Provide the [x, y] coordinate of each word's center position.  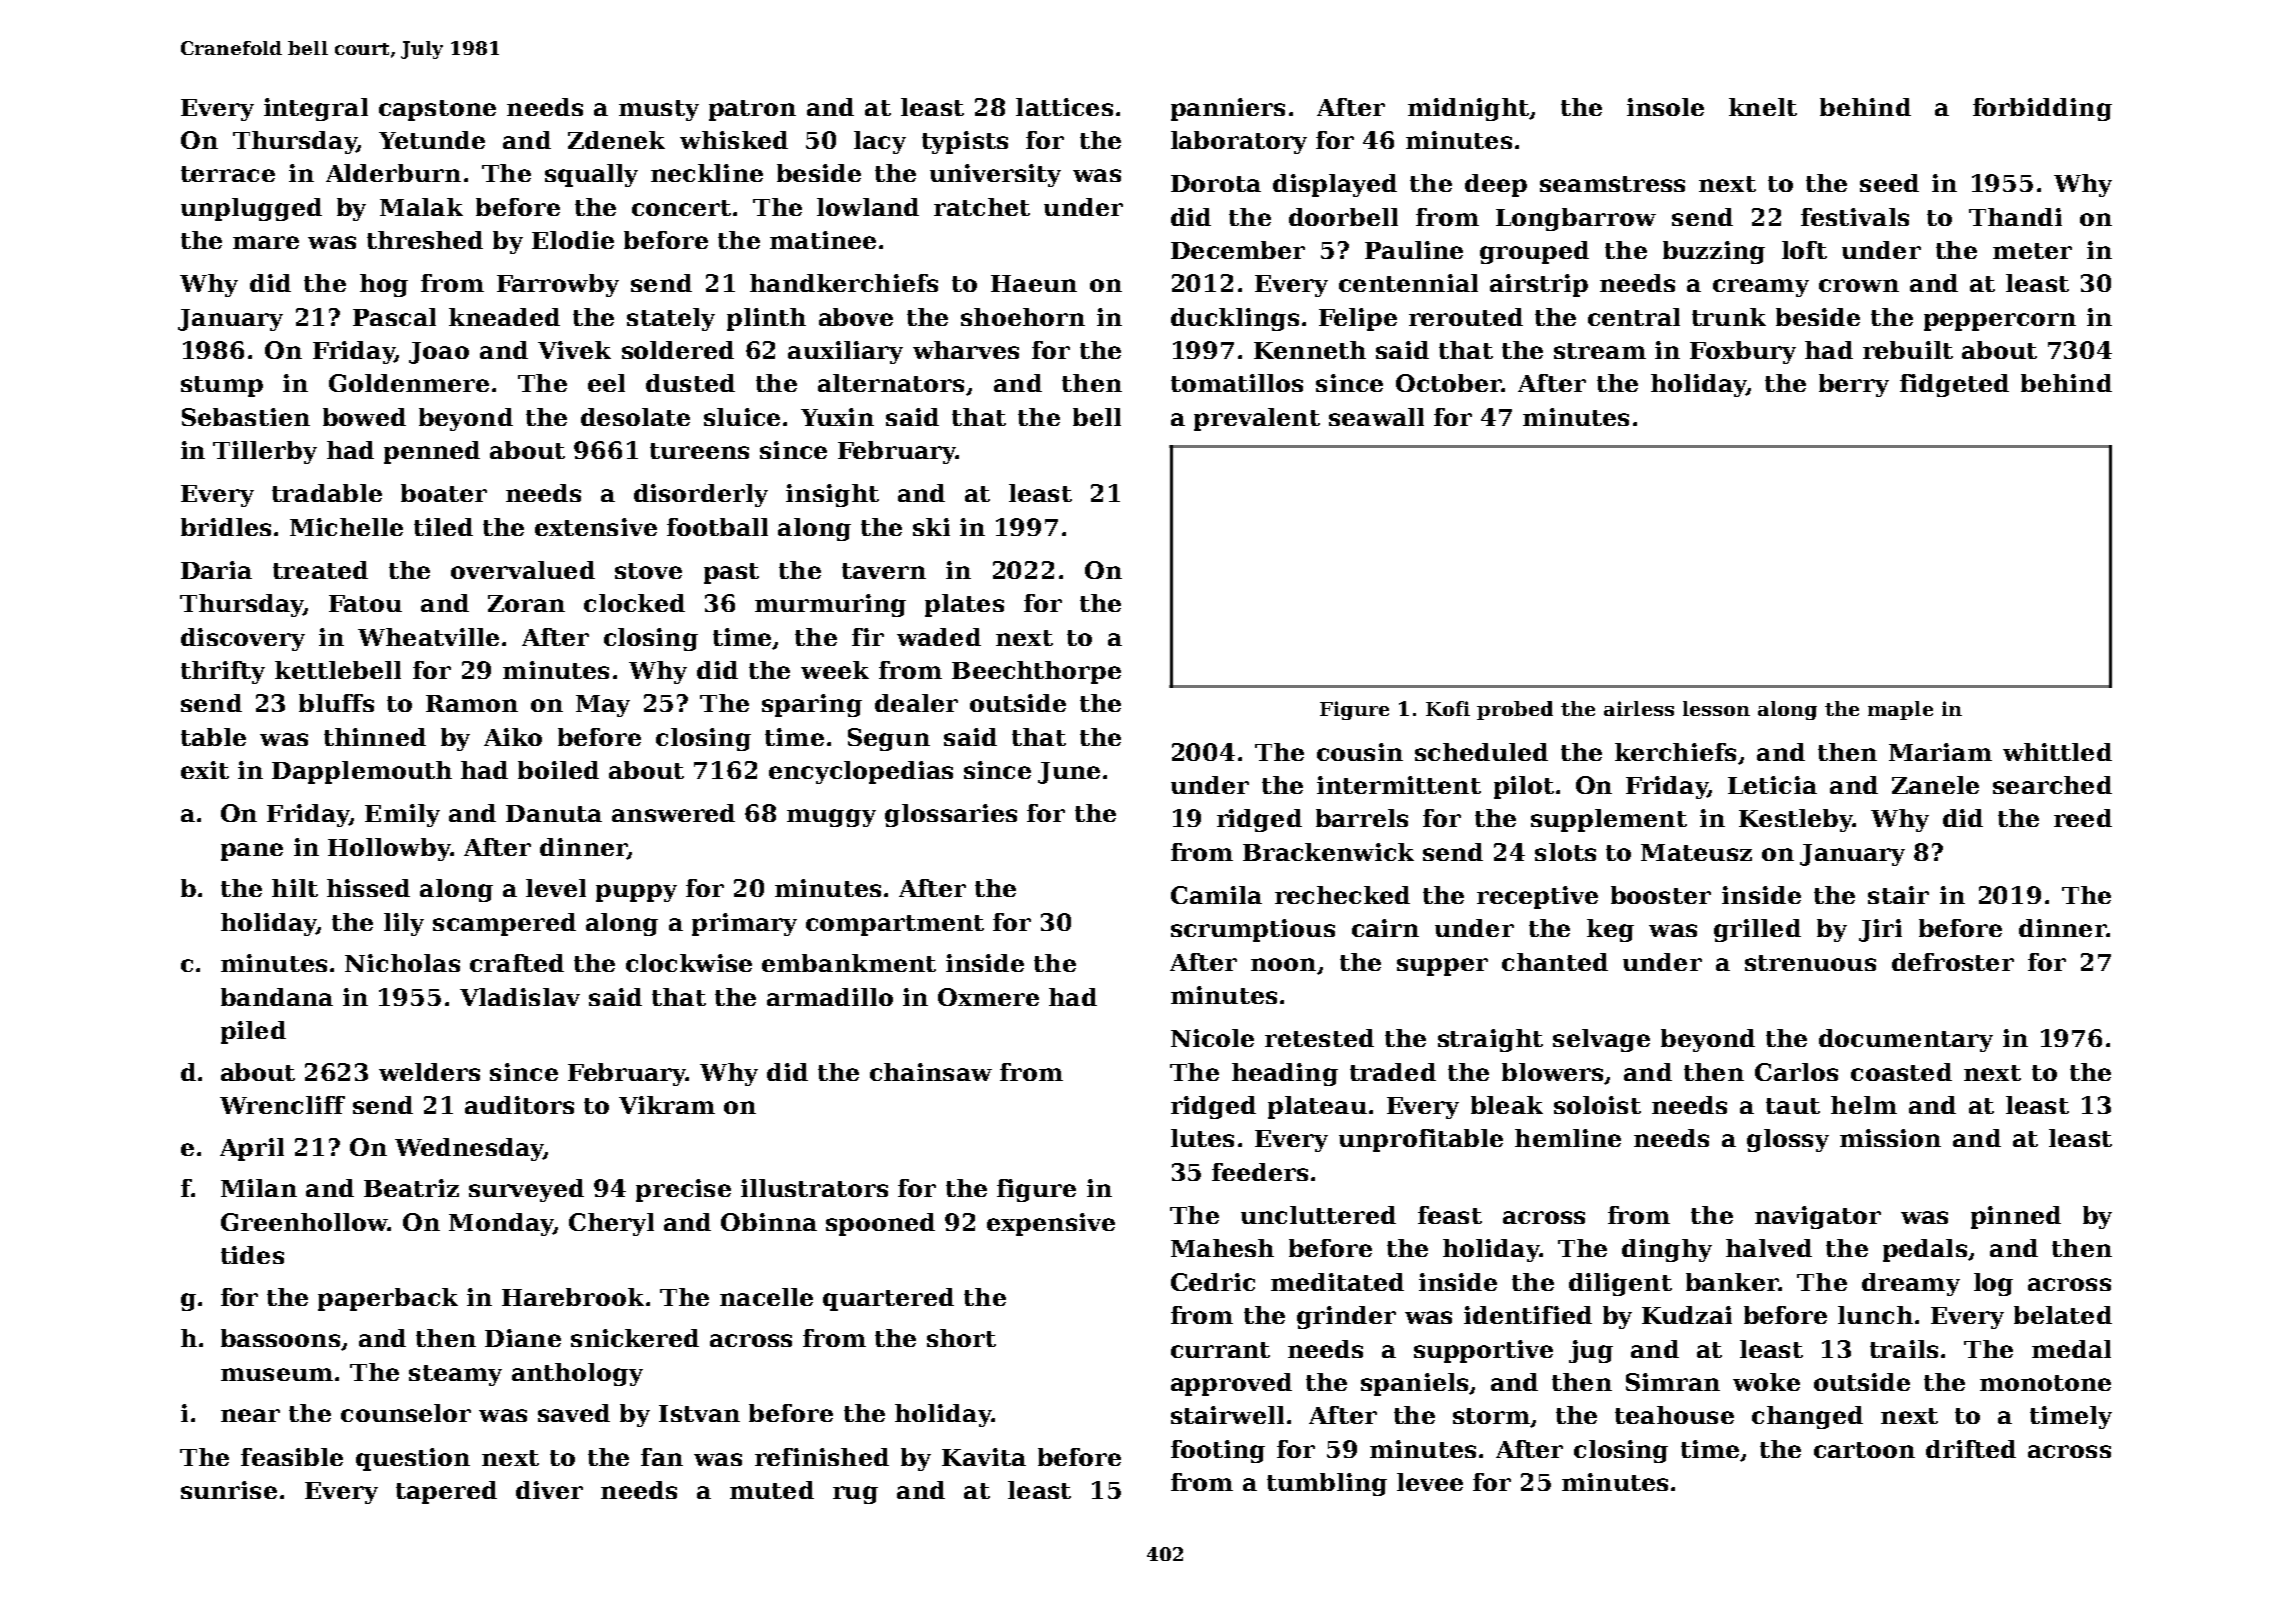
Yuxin [837, 417]
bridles [226, 527]
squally [591, 175]
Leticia [1772, 785]
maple [1900, 710]
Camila [1216, 895]
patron [752, 110]
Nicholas [402, 963]
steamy [455, 1375]
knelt [1763, 107]
